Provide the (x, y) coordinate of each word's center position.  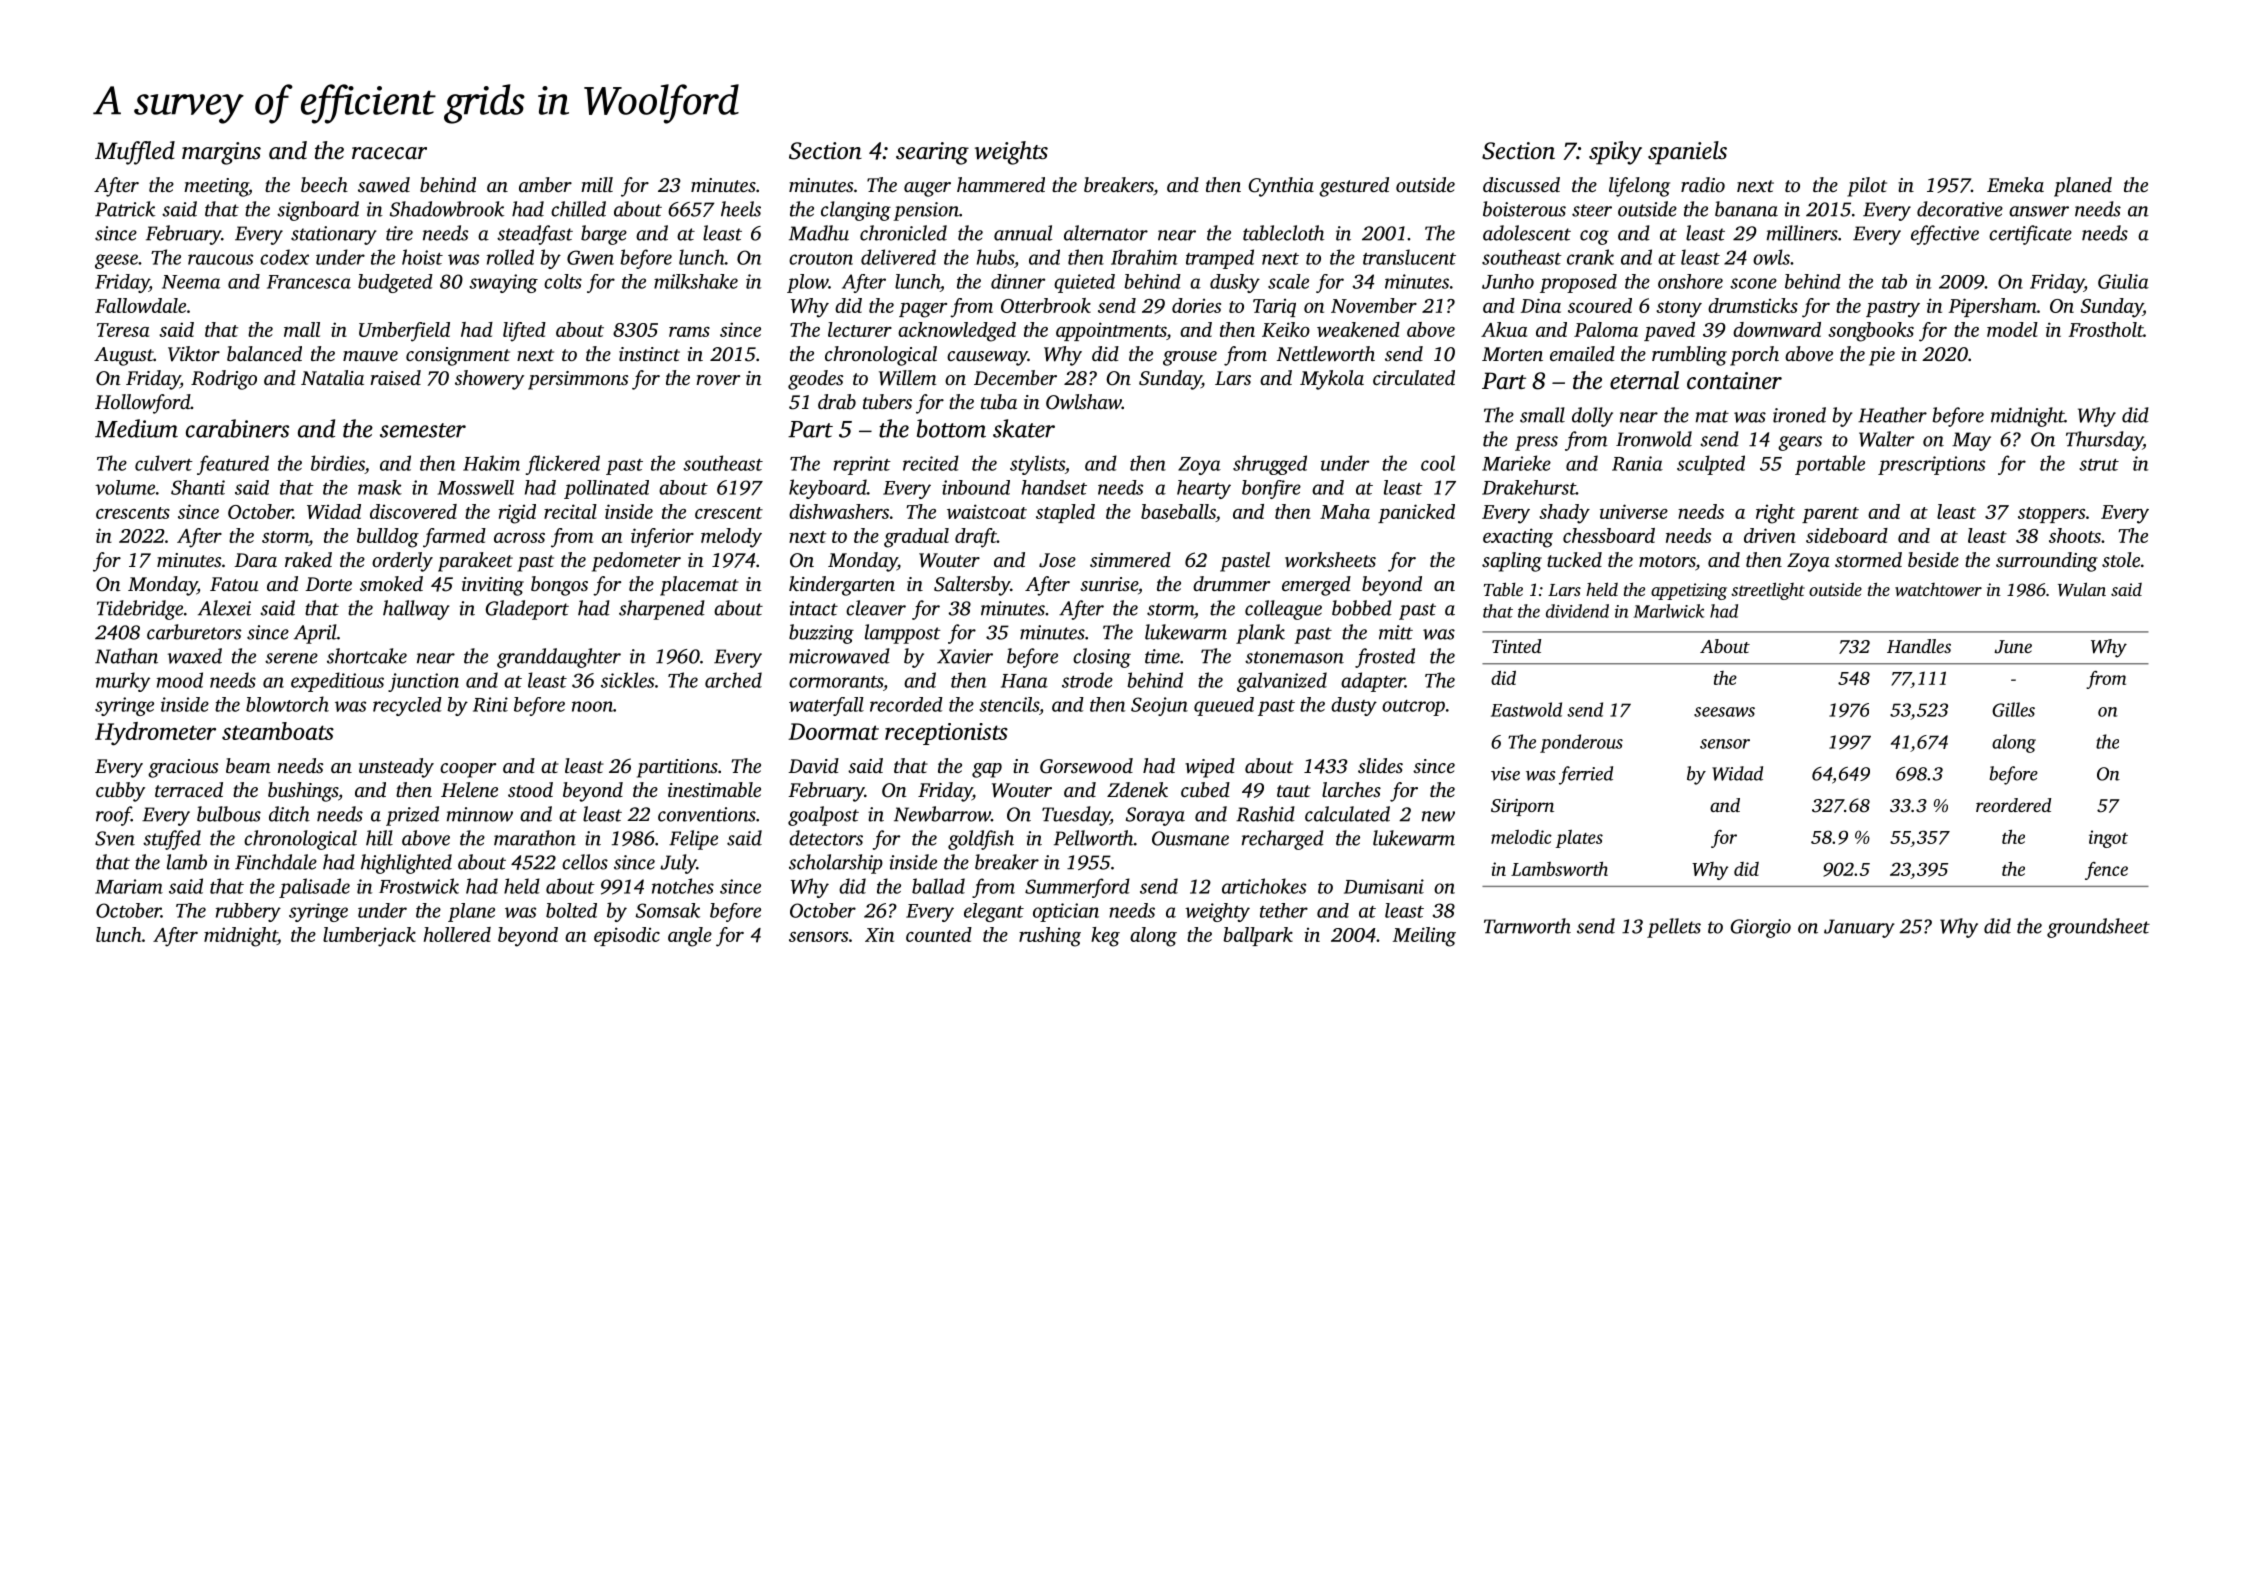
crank (1590, 257)
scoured (1600, 305)
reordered (2013, 805)
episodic (627, 936)
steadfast (535, 235)
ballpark (1258, 936)
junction (423, 682)
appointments (1111, 331)
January (1859, 928)
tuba (999, 401)
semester (423, 430)
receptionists (946, 734)
